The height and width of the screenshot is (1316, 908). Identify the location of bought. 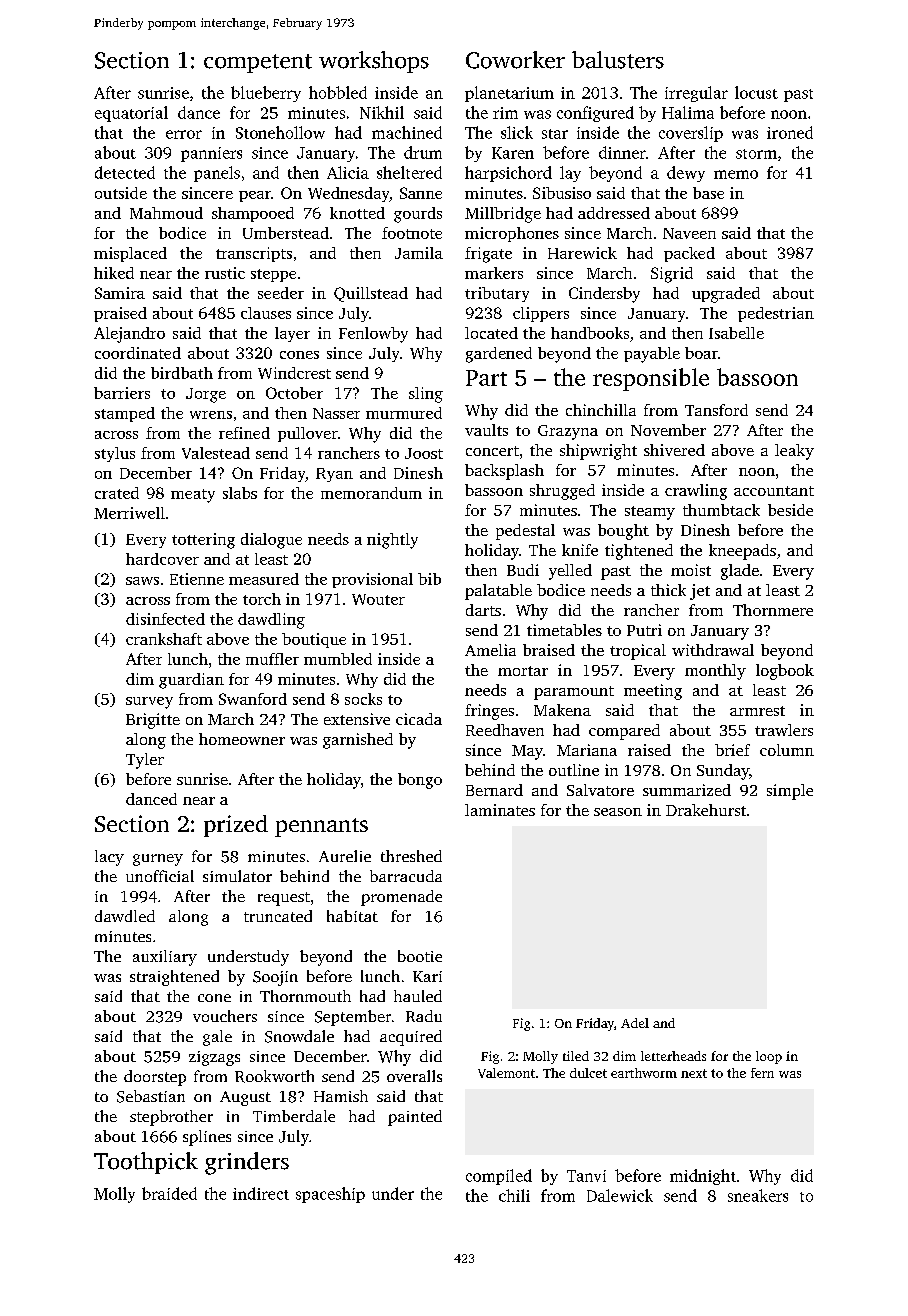
(623, 532).
